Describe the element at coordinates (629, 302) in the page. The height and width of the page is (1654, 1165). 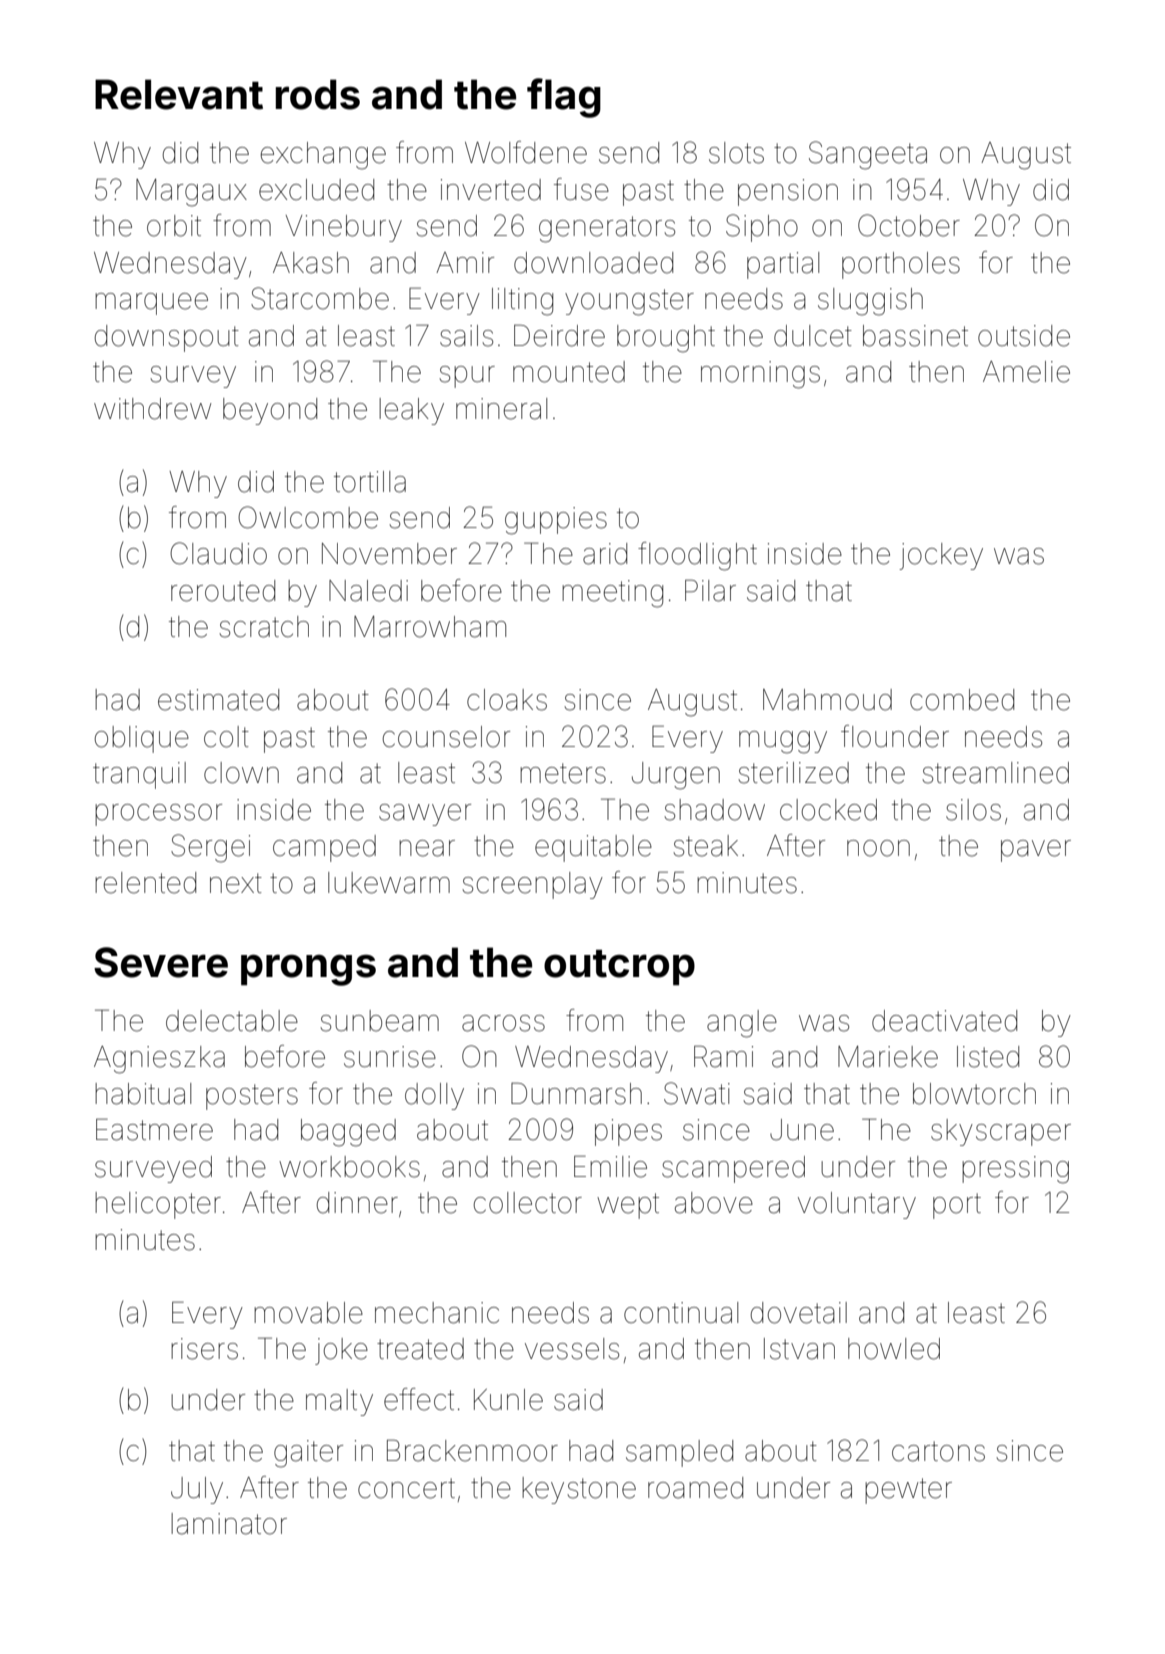
I see `youngster` at that location.
